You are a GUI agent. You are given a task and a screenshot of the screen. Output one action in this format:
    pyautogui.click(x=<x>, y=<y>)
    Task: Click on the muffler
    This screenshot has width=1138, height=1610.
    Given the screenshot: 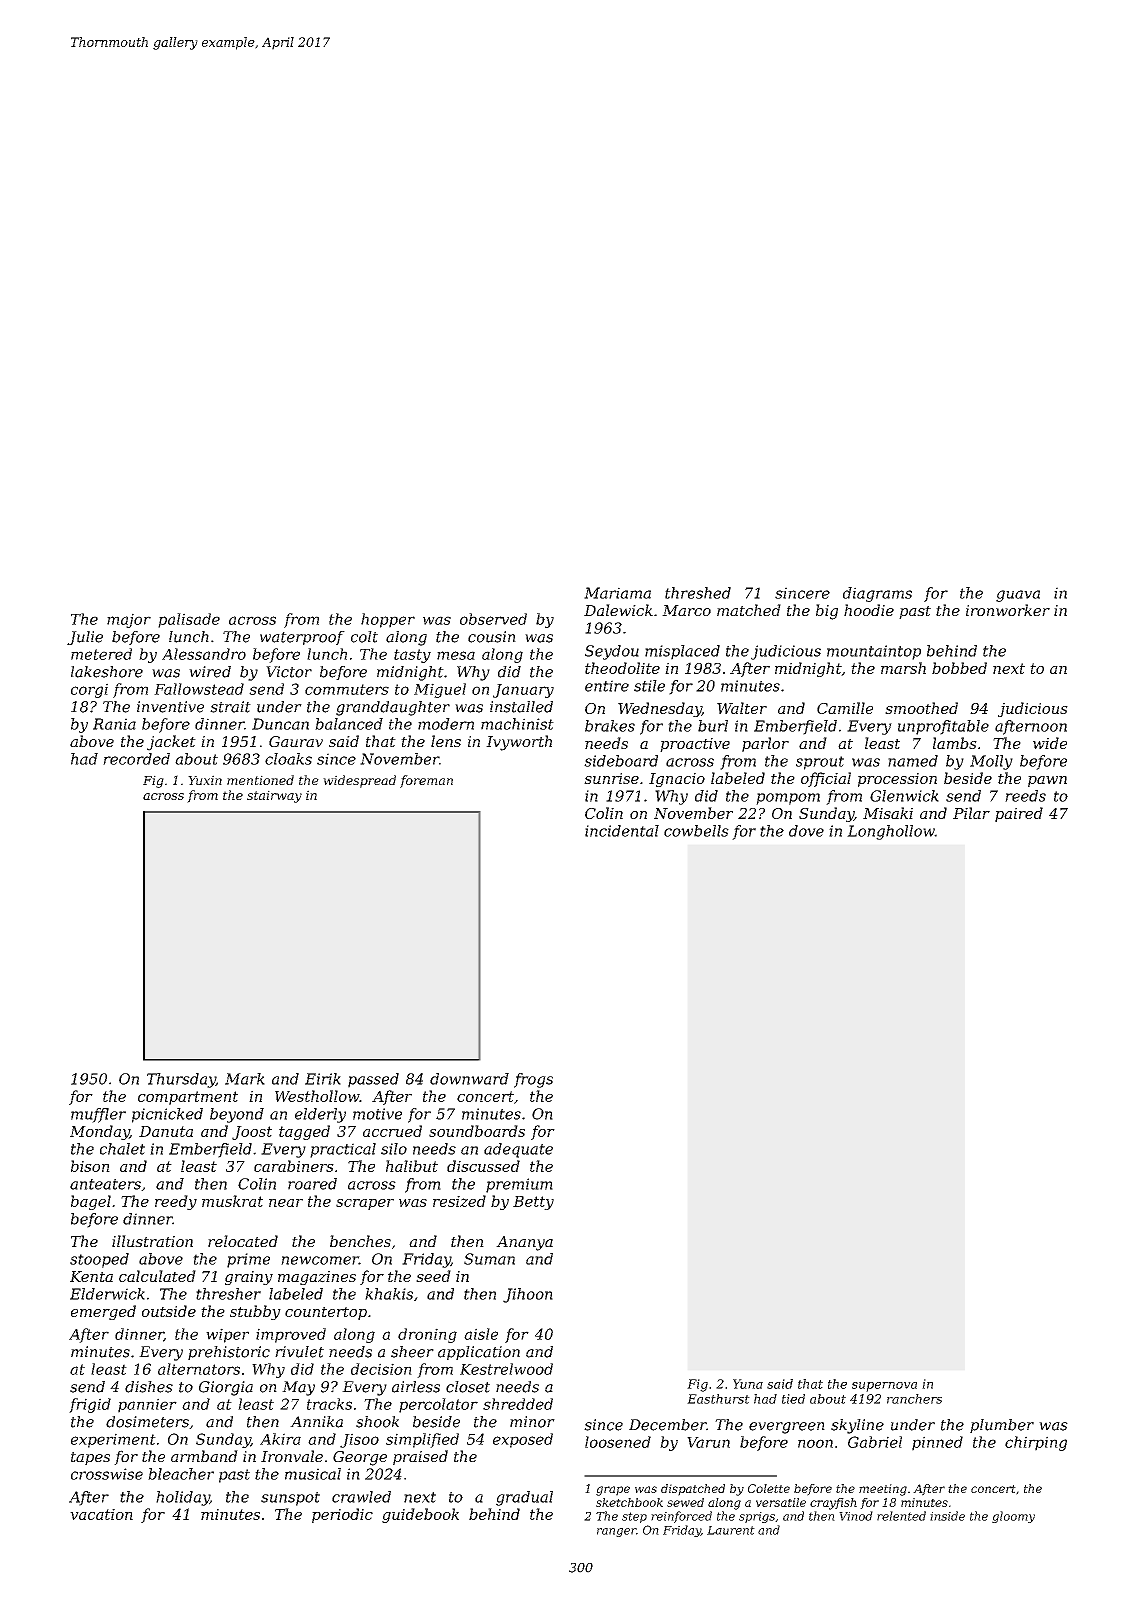 What is the action you would take?
    pyautogui.click(x=98, y=1115)
